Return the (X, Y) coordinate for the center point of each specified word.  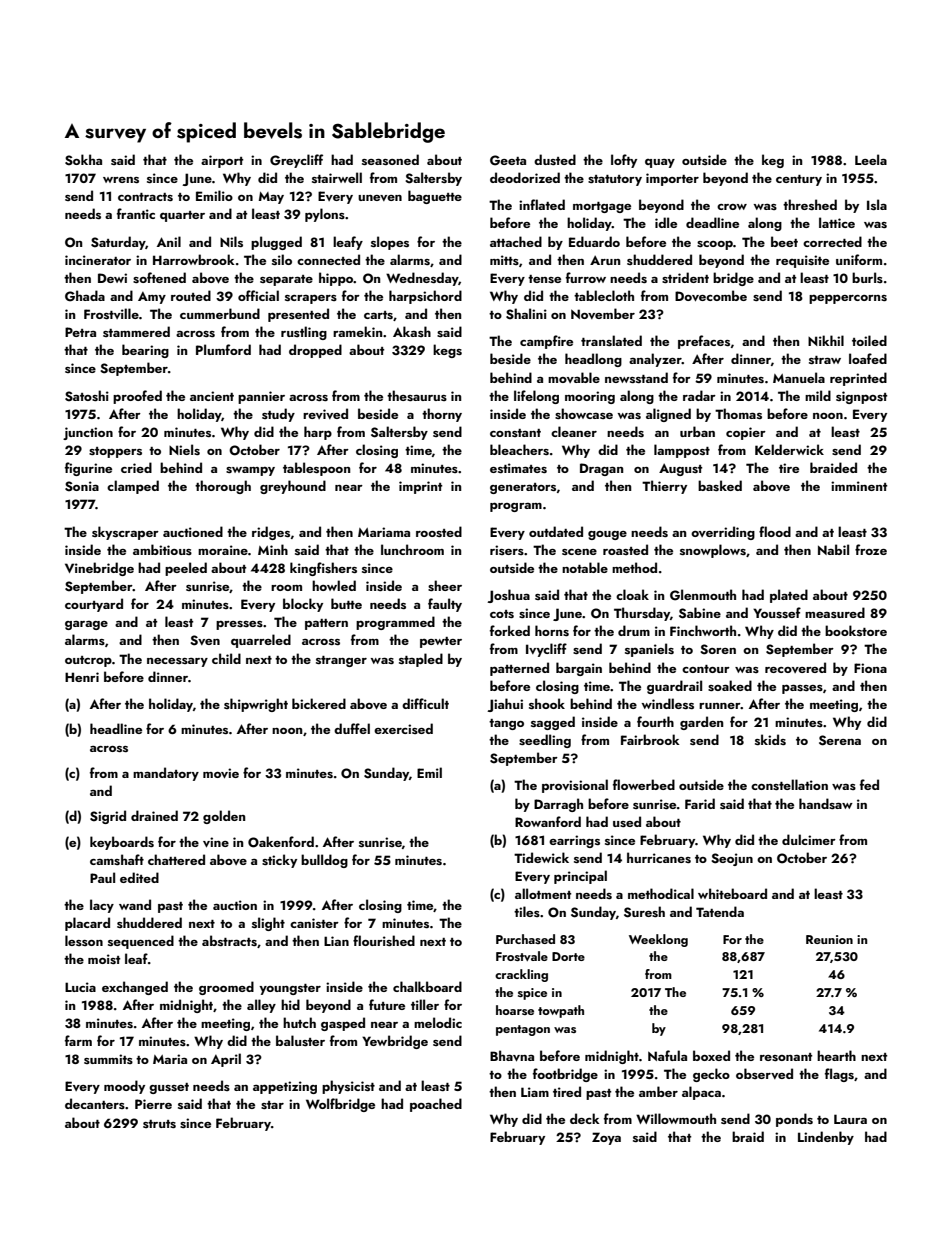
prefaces (704, 342)
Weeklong (658, 940)
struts (159, 1124)
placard (87, 924)
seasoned (390, 159)
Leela (871, 159)
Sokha (83, 160)
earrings (574, 841)
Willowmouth (676, 1118)
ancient (212, 396)
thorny (442, 415)
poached (436, 1105)
